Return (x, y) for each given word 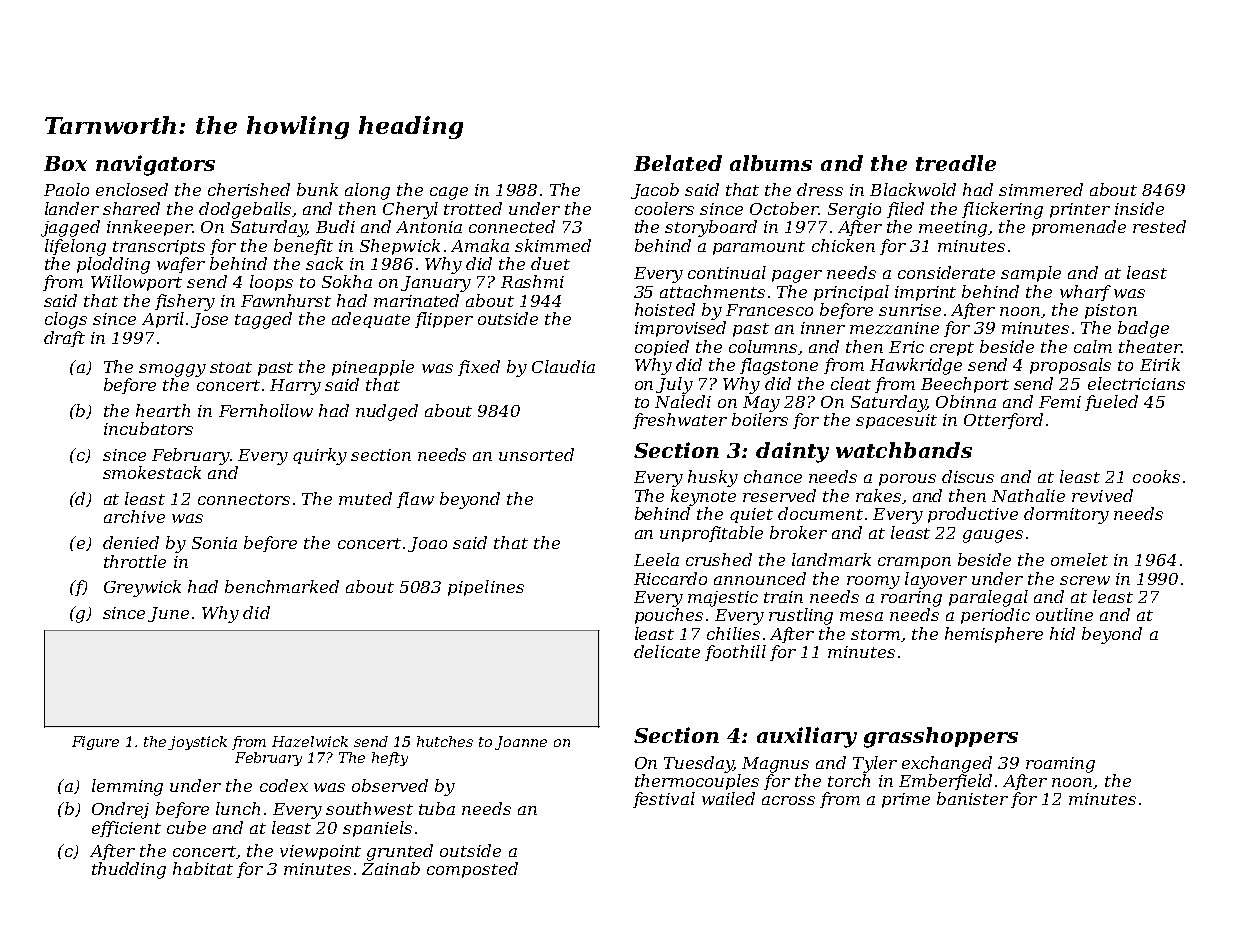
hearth (163, 410)
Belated (678, 163)
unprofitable (711, 534)
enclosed (132, 189)
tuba (437, 808)
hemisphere (994, 635)
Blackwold (913, 189)
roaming (1060, 765)
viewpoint (320, 852)
